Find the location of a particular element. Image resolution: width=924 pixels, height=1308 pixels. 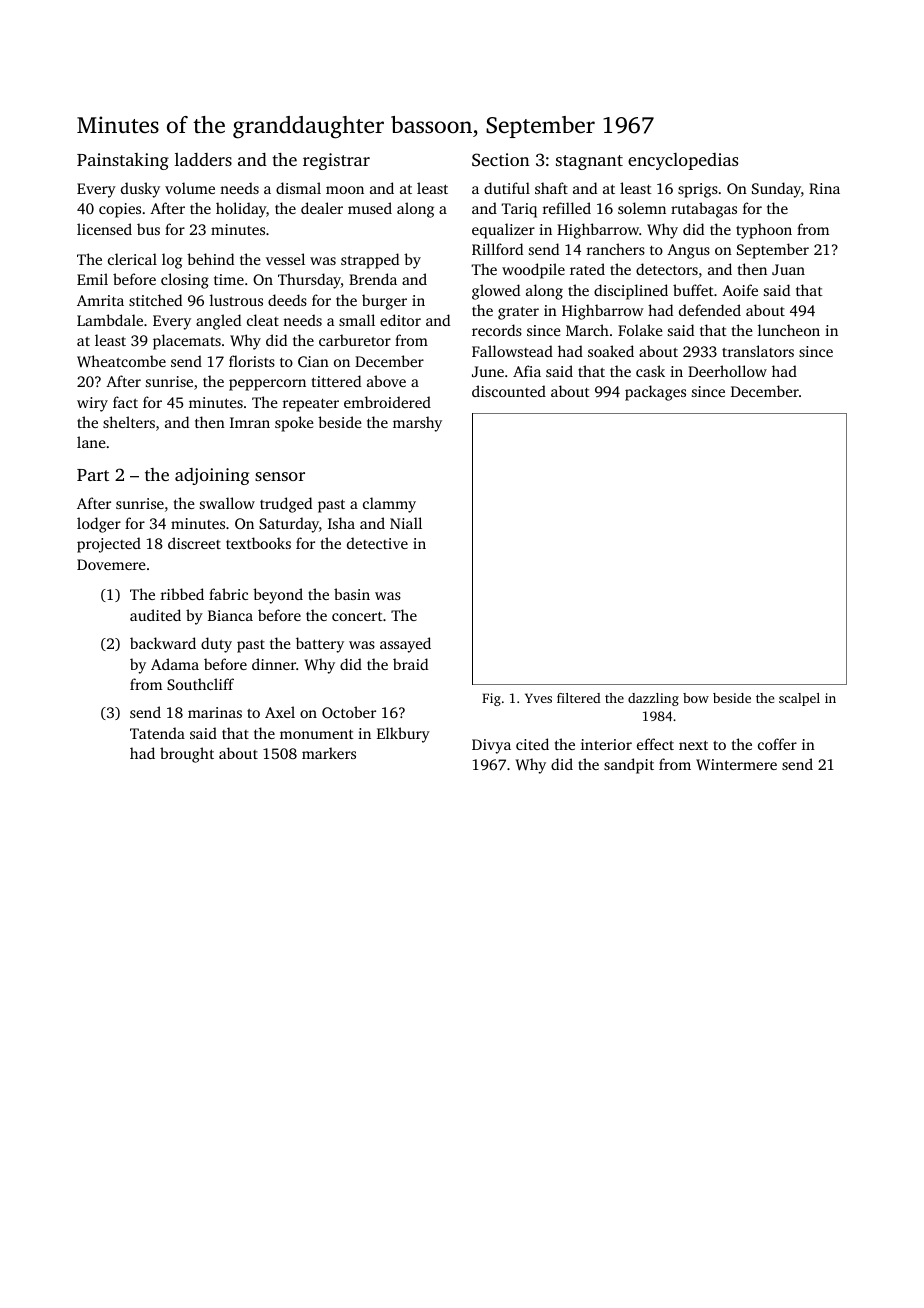

basin is located at coordinates (352, 594).
